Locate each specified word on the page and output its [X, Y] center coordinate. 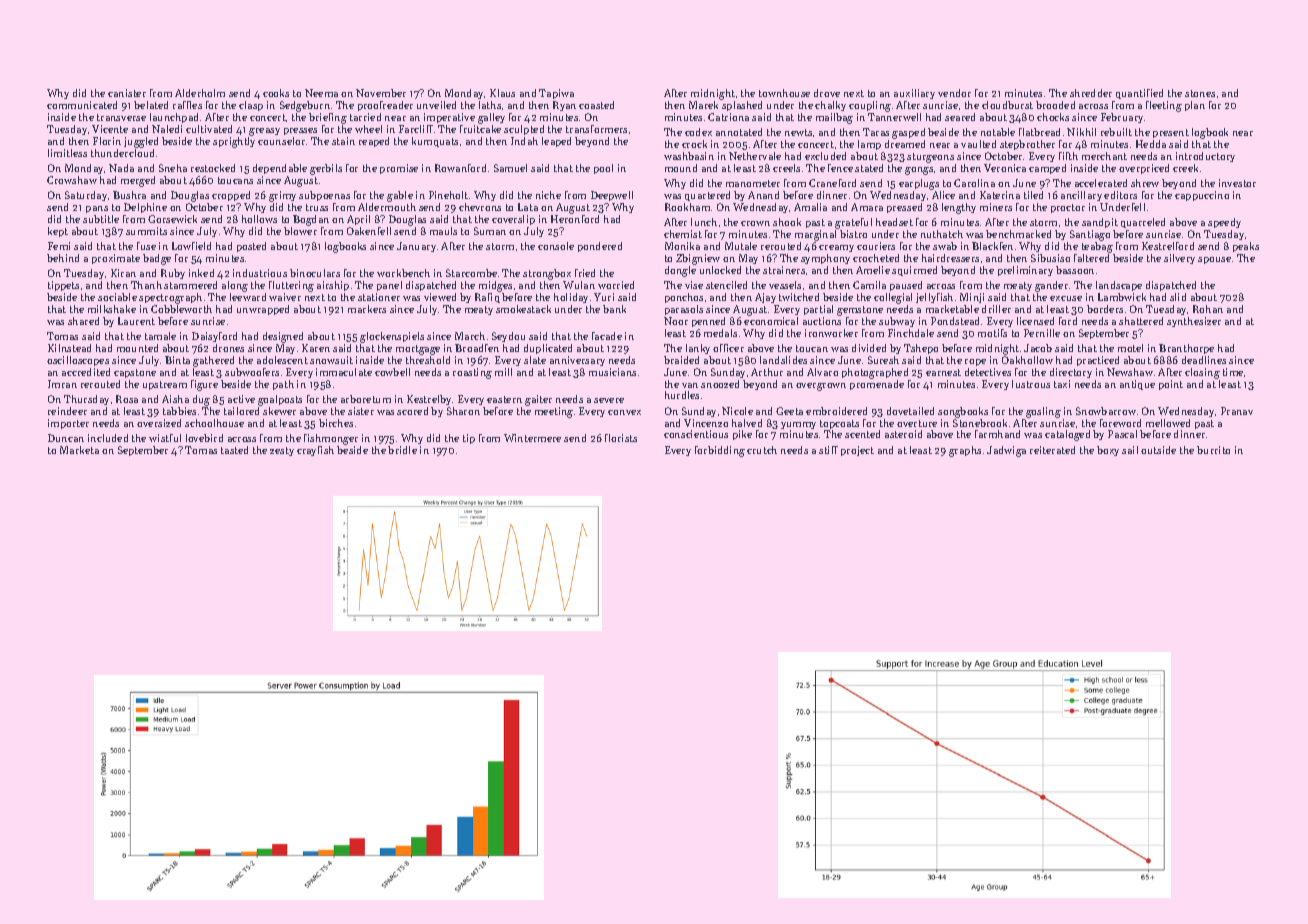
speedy [1224, 223]
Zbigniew [698, 259]
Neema [321, 93]
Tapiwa [556, 94]
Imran [62, 384]
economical [771, 321]
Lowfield [191, 246]
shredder [1091, 93]
